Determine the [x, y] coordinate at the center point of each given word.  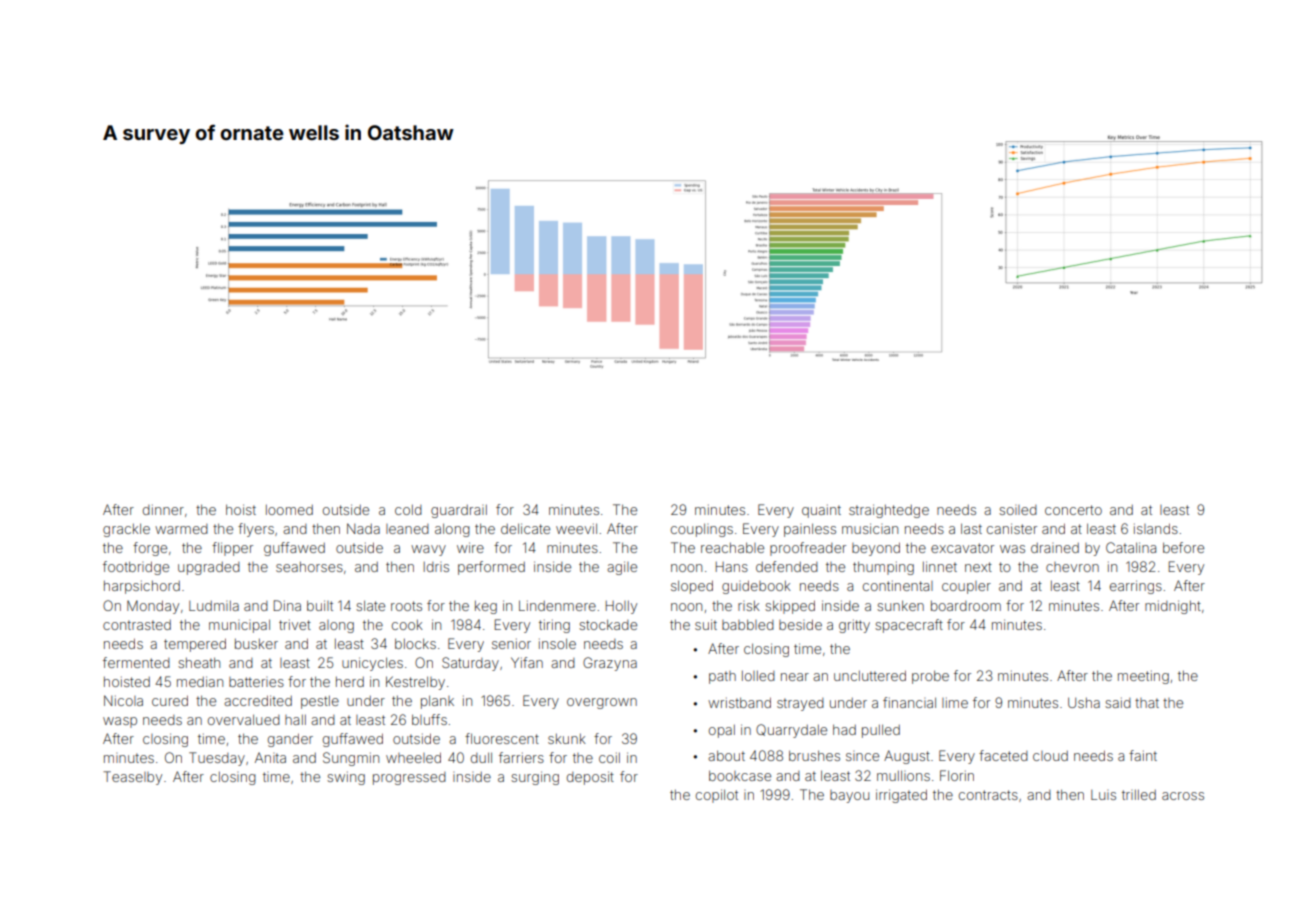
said [1118, 702]
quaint [821, 511]
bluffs [429, 719]
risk [749, 605]
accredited [258, 700]
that [1147, 703]
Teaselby [132, 778]
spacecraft [909, 626]
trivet [295, 624]
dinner [163, 509]
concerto [1073, 510]
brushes [814, 755]
